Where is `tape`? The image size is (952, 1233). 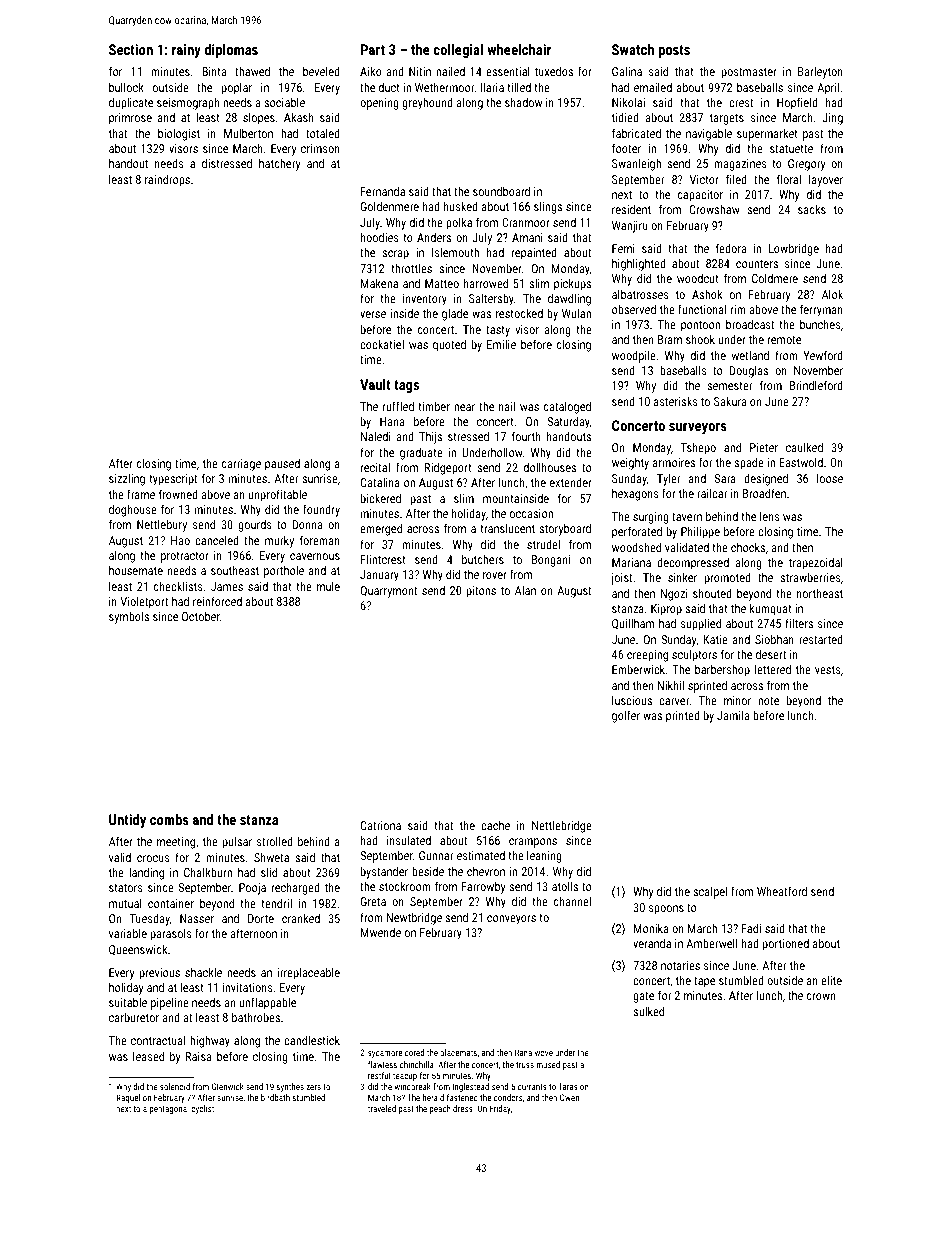 tape is located at coordinates (704, 982).
